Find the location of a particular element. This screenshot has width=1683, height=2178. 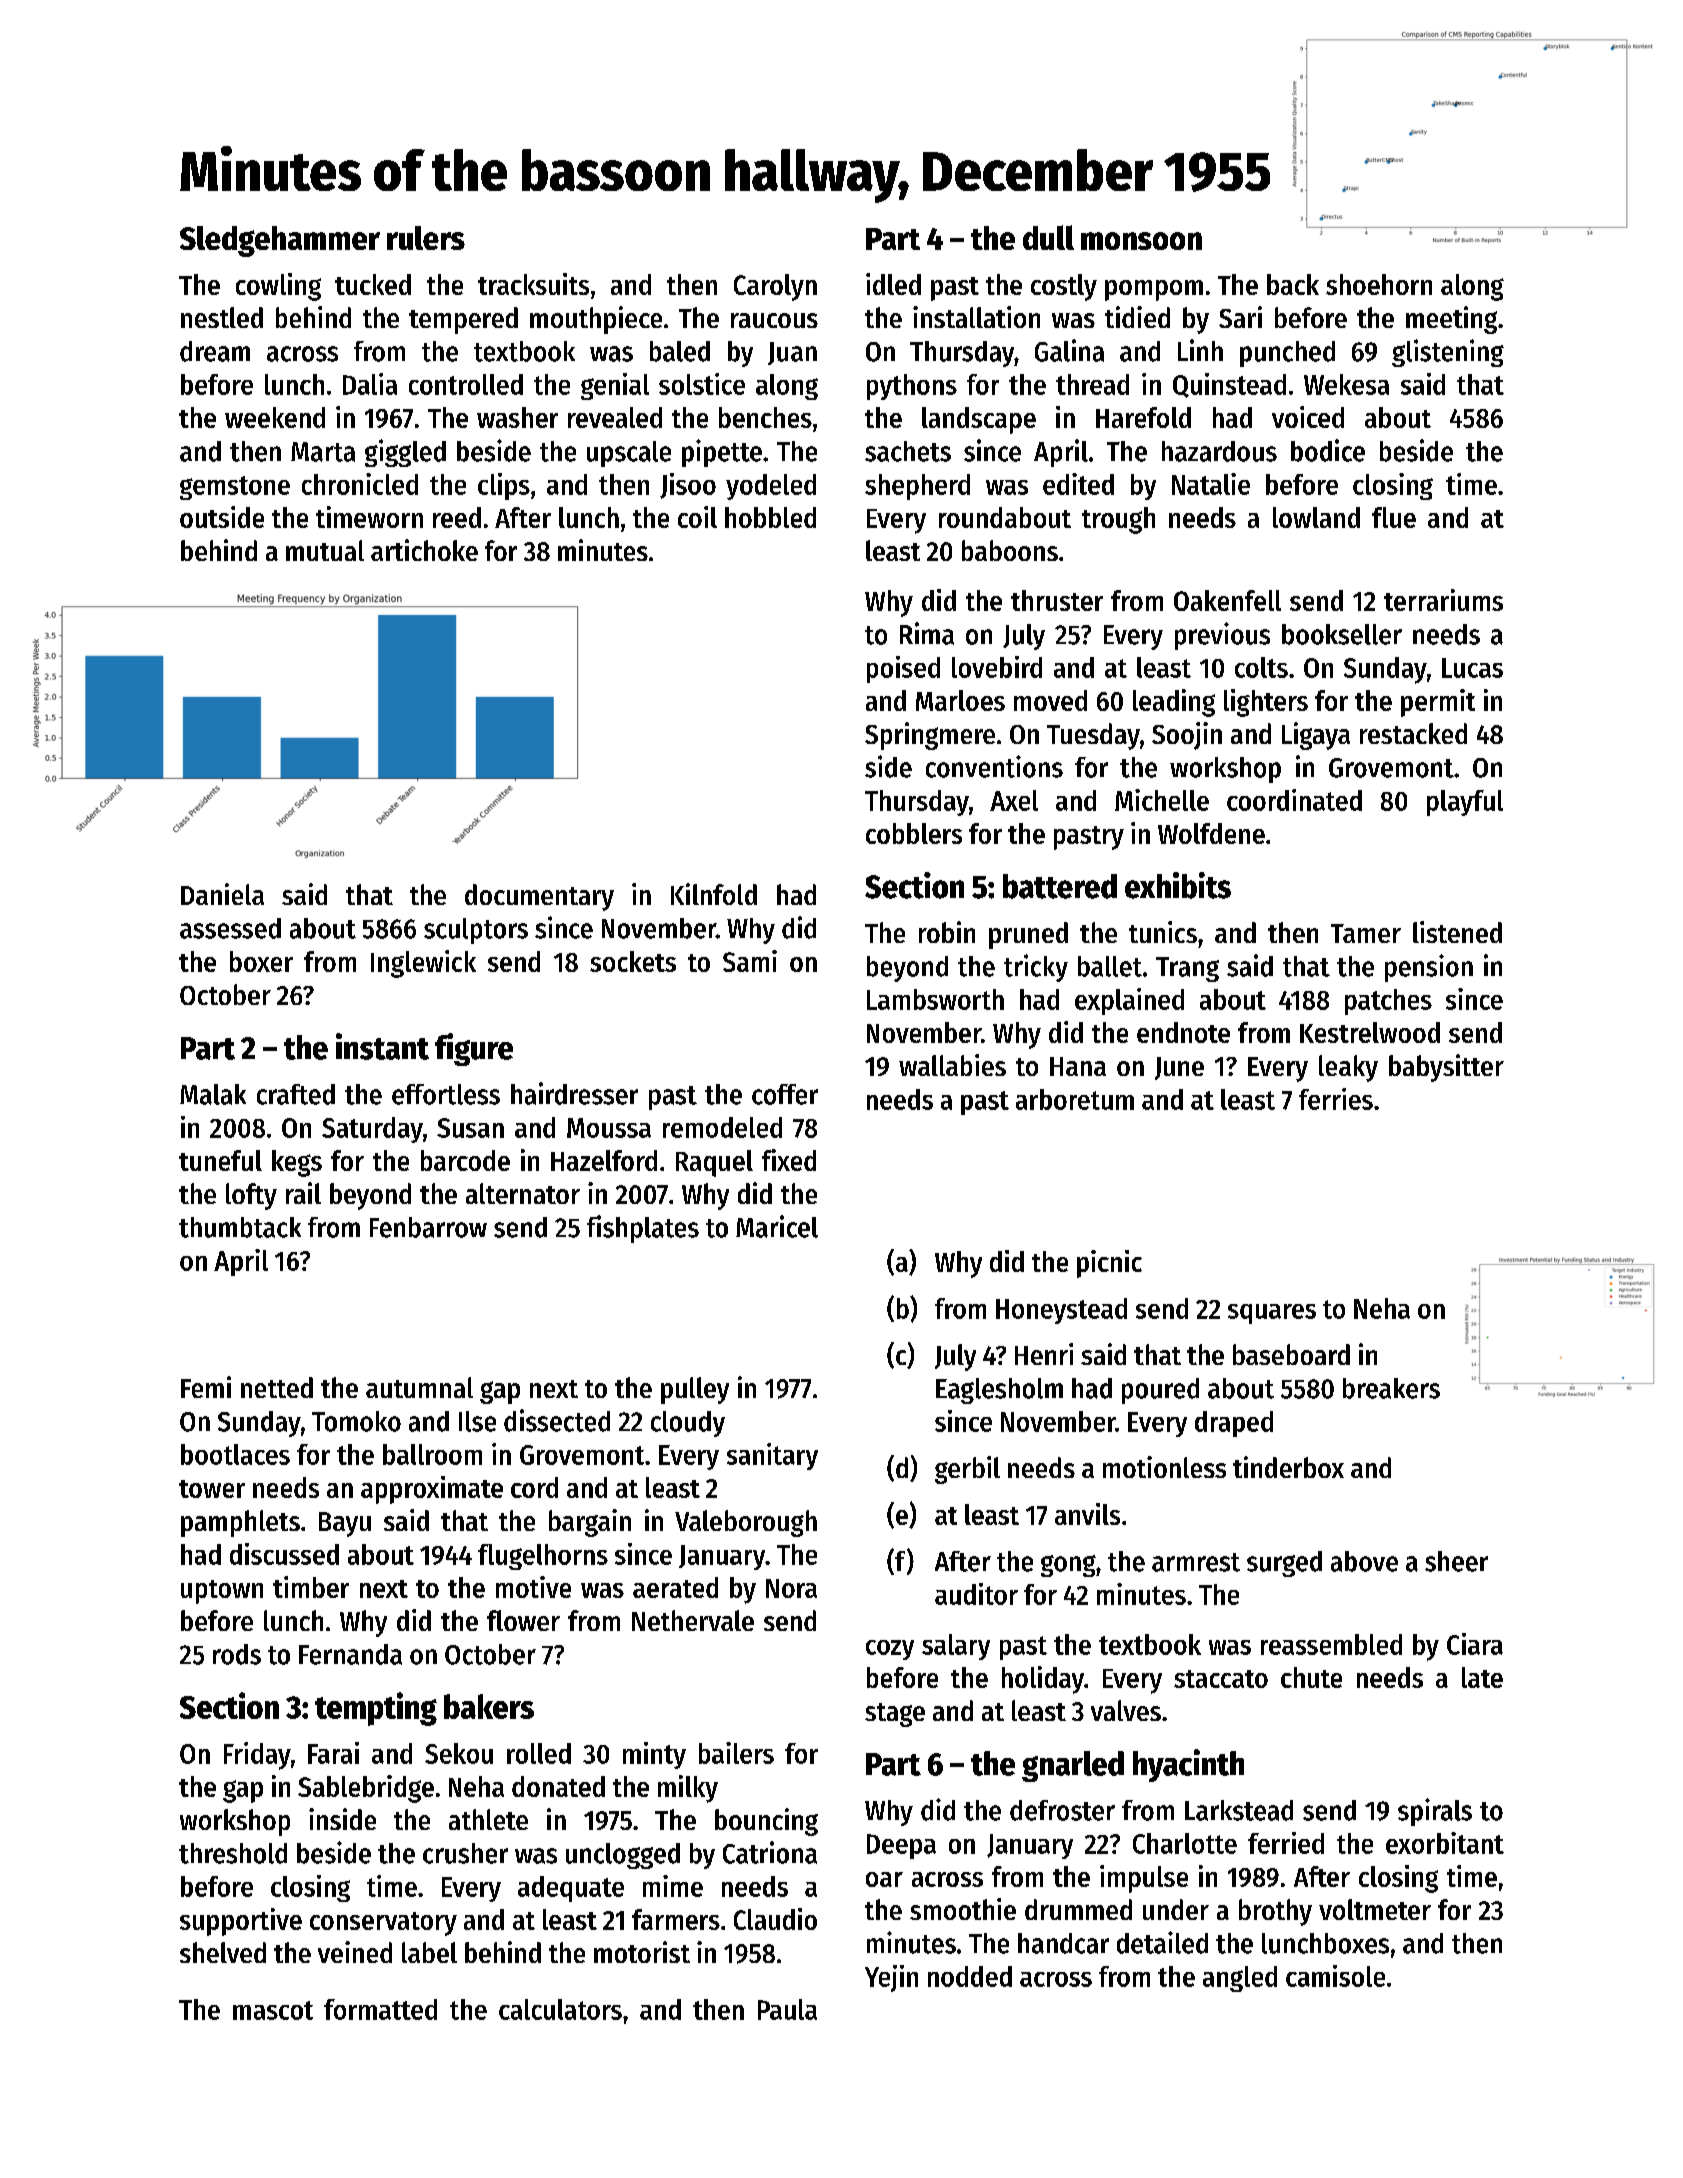

poised is located at coordinates (903, 669).
